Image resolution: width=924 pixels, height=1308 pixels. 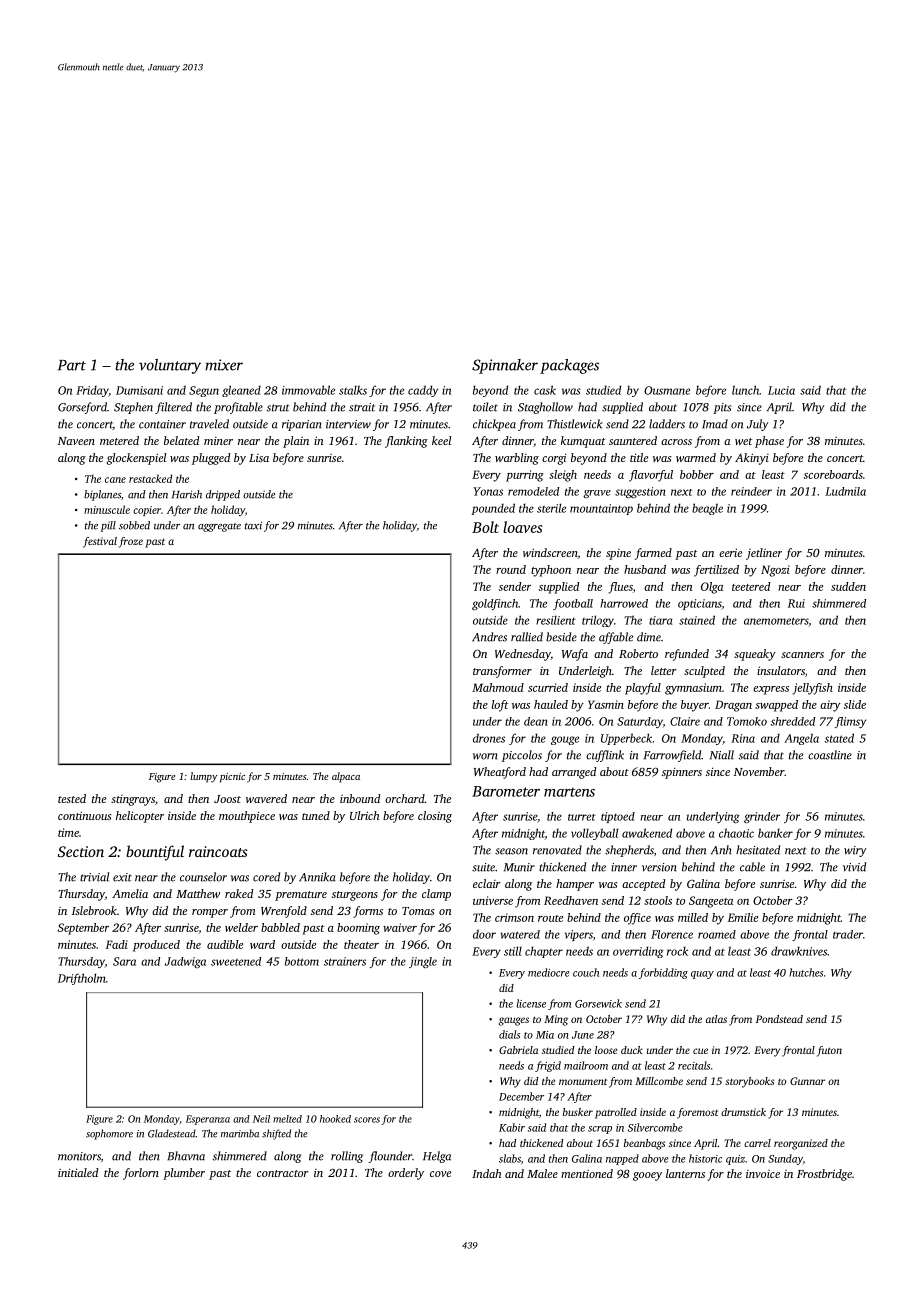 I want to click on tested, so click(x=72, y=798).
